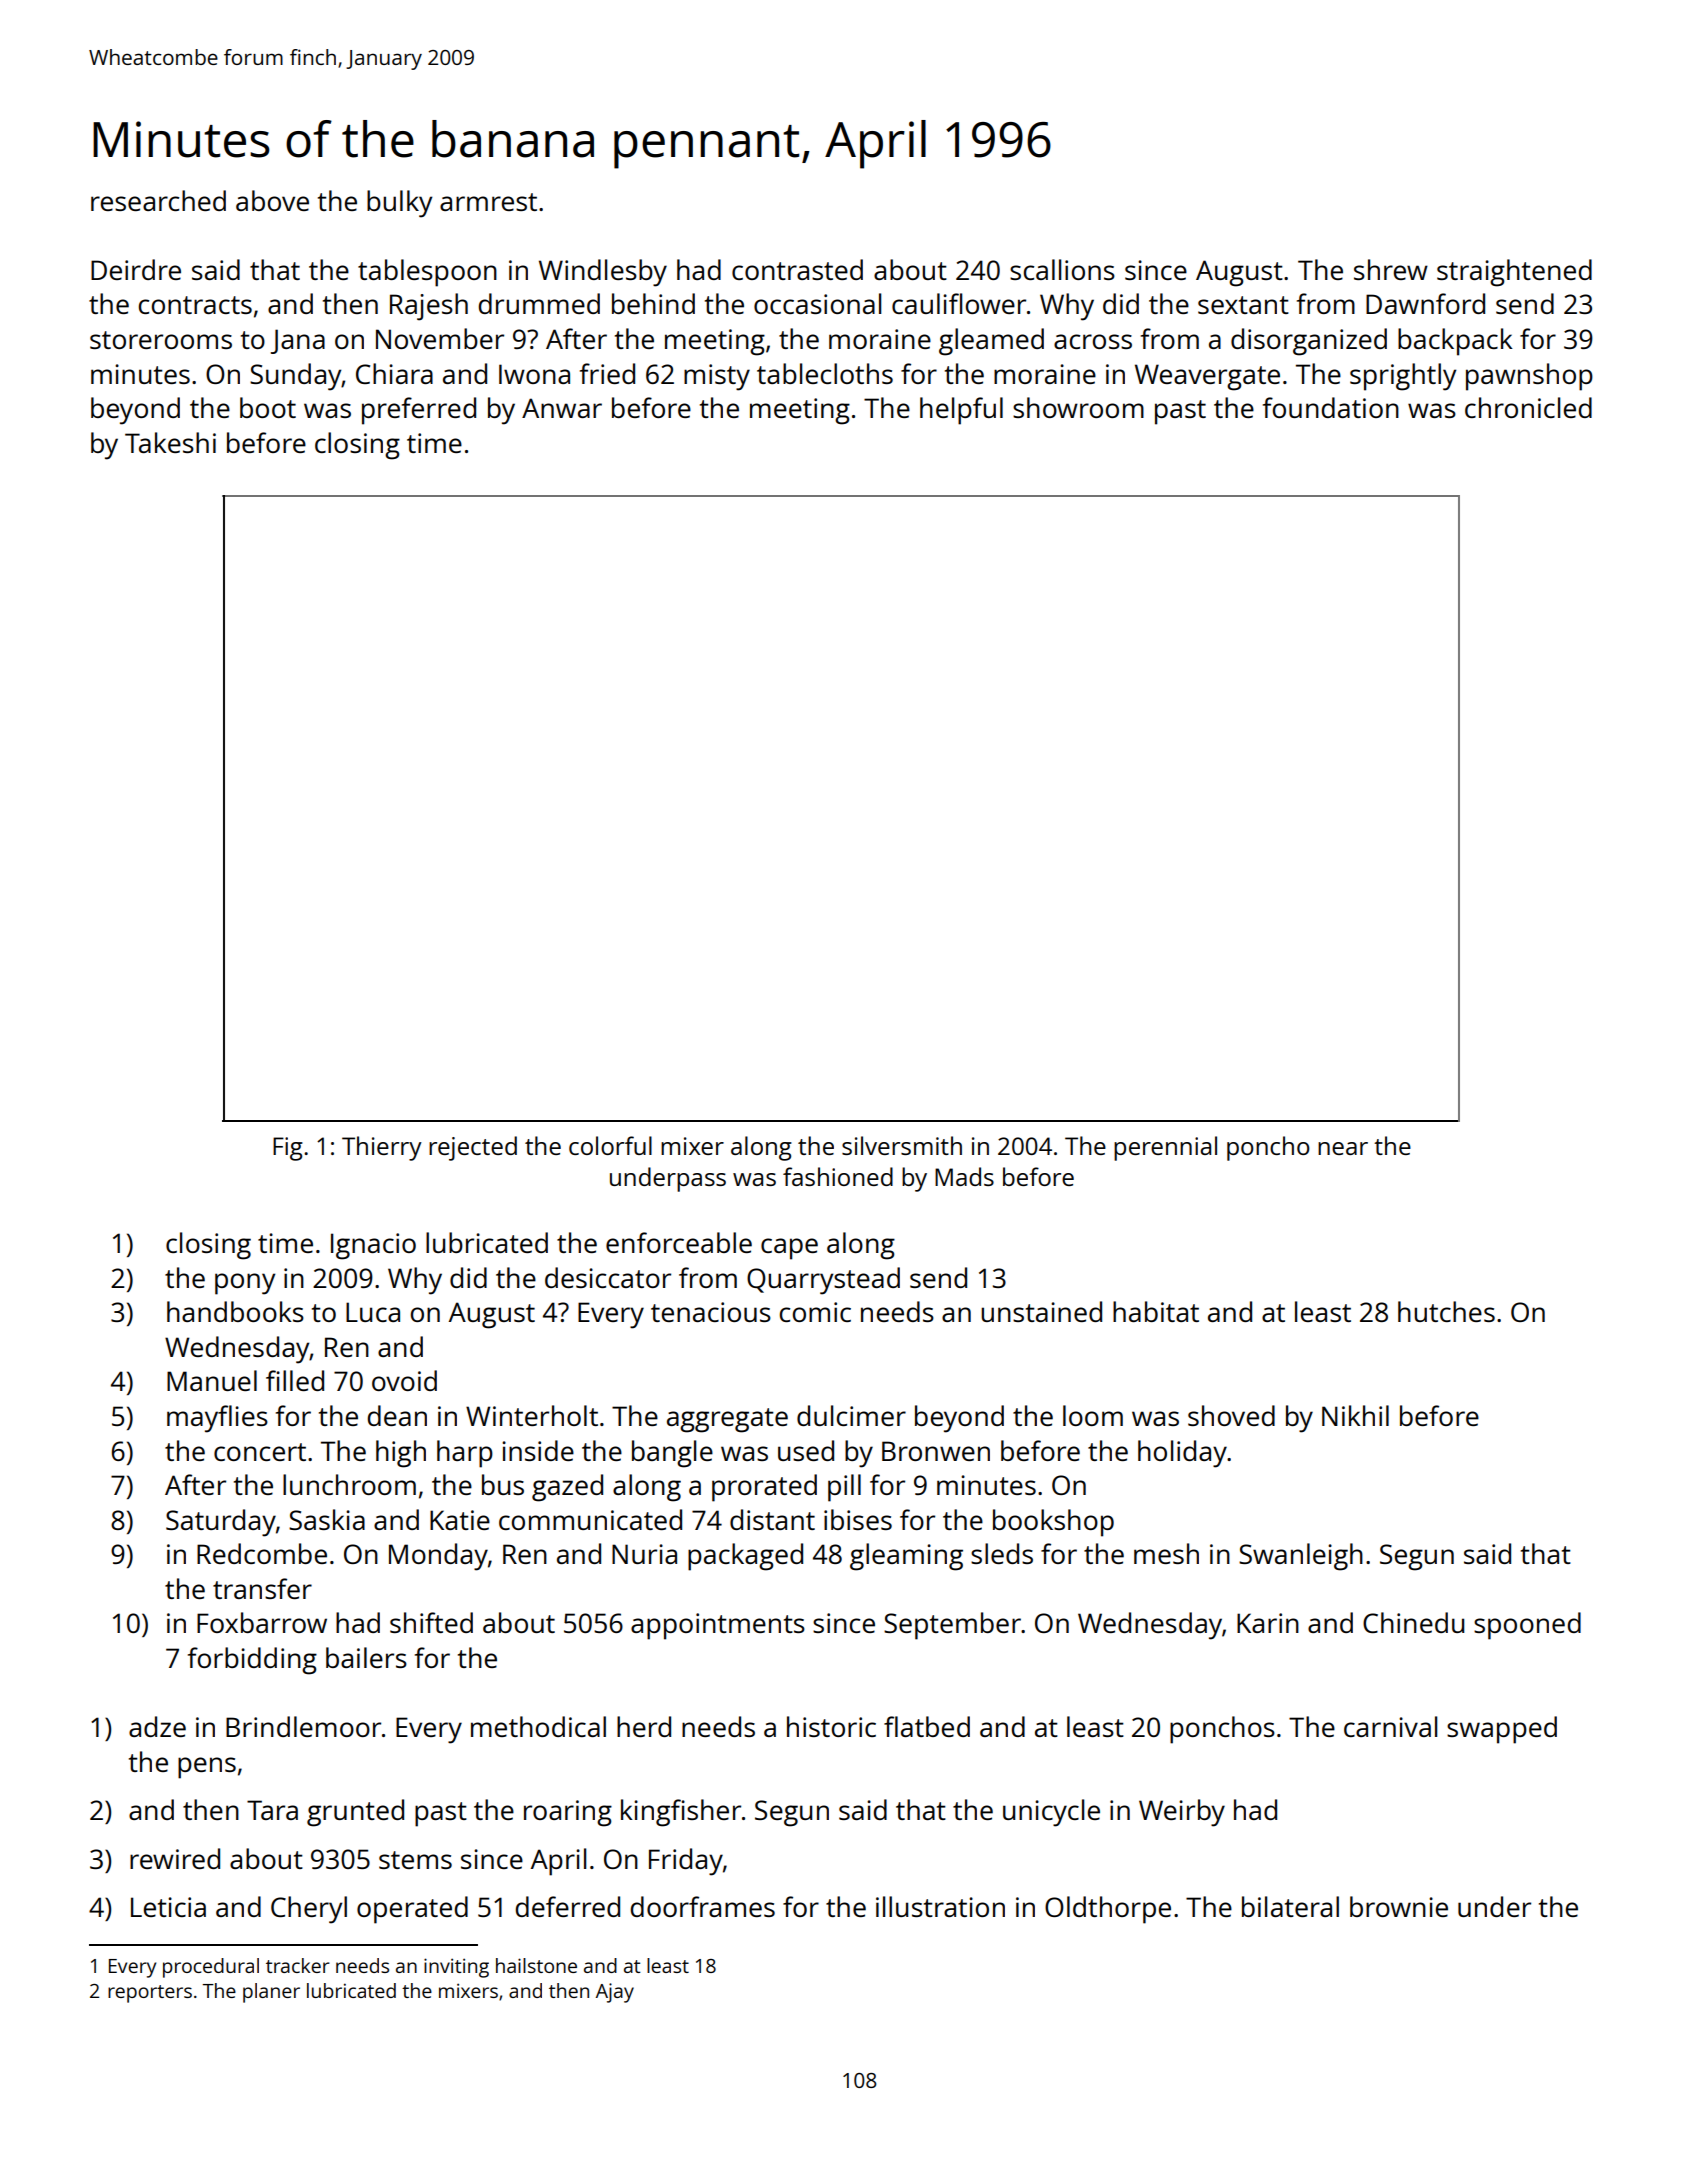 The image size is (1683, 2178). What do you see at coordinates (562, 408) in the image?
I see `Anwar` at bounding box center [562, 408].
